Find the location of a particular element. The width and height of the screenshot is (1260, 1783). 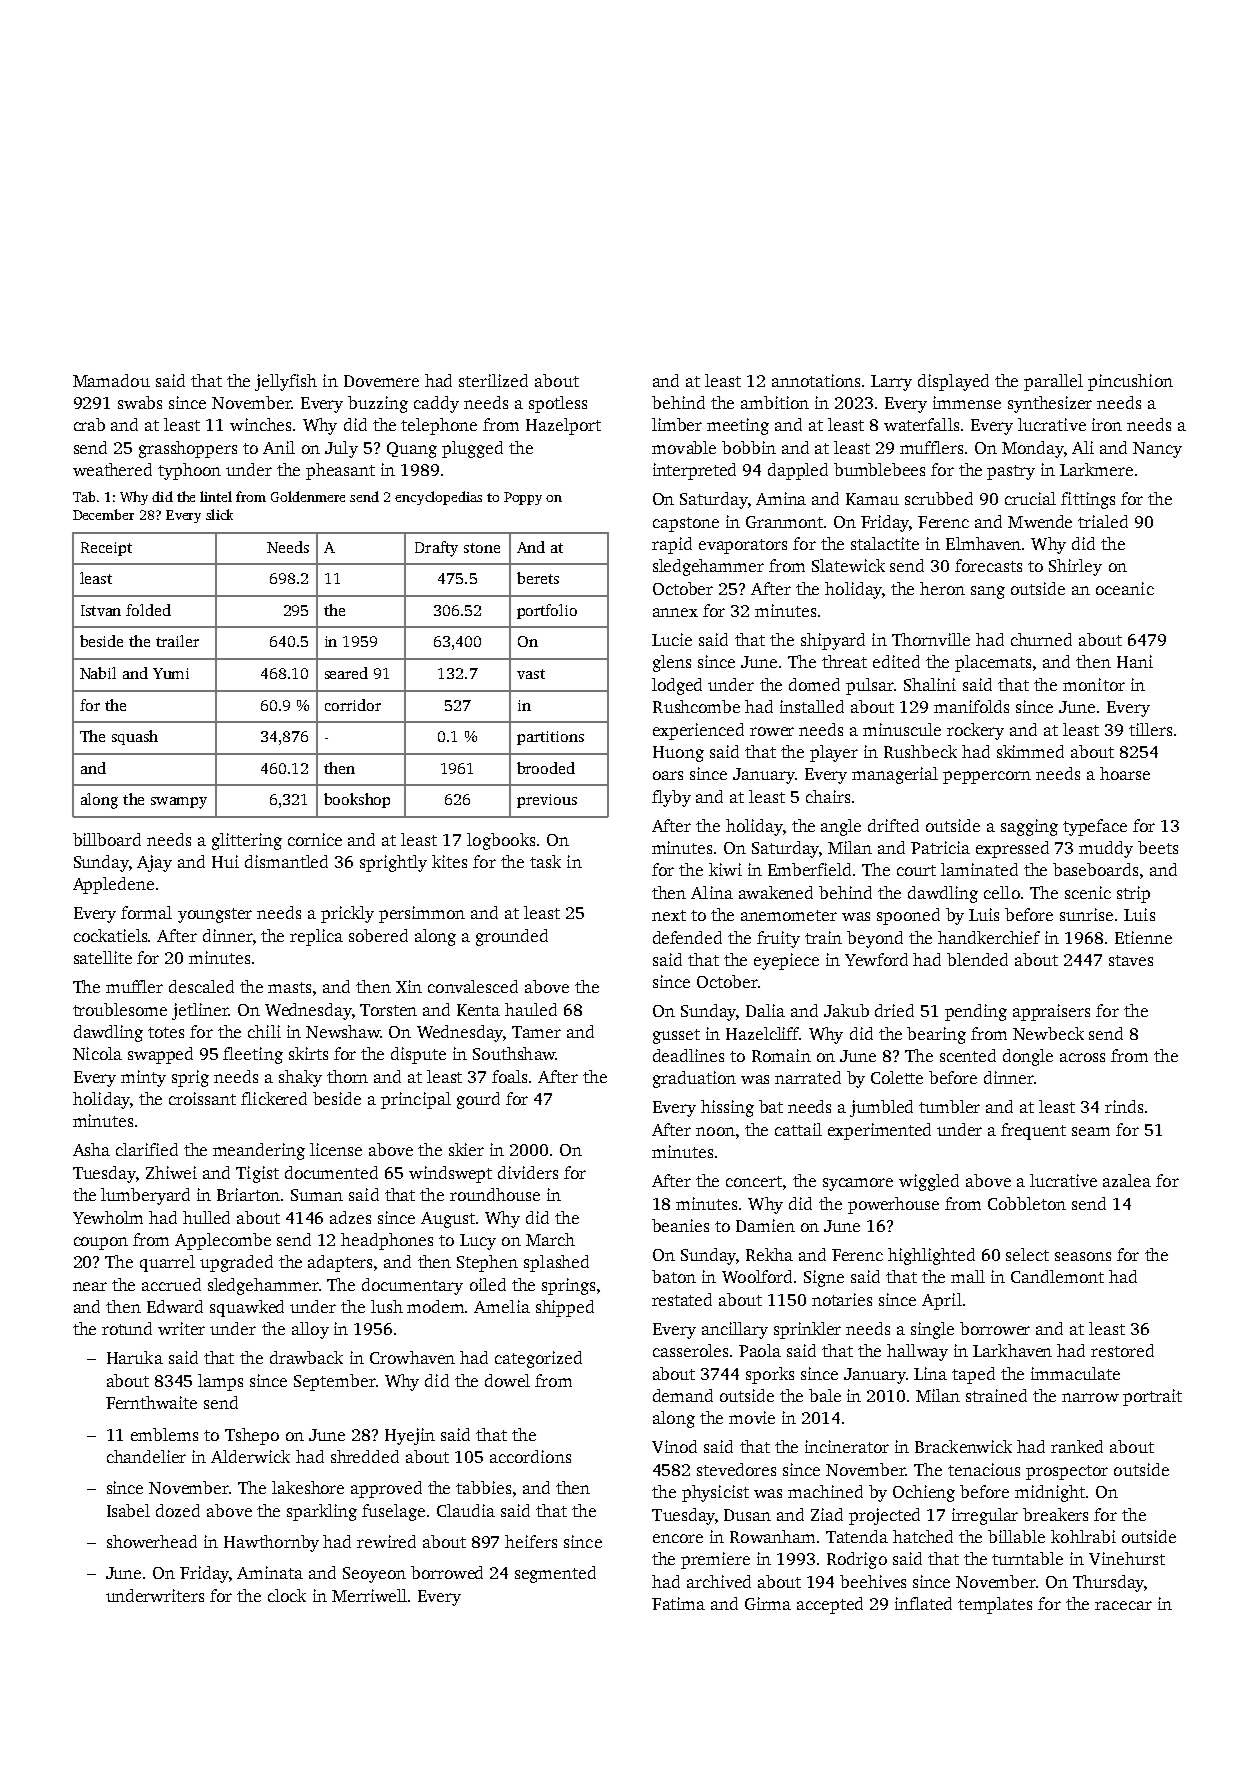

noon is located at coordinates (715, 1131).
